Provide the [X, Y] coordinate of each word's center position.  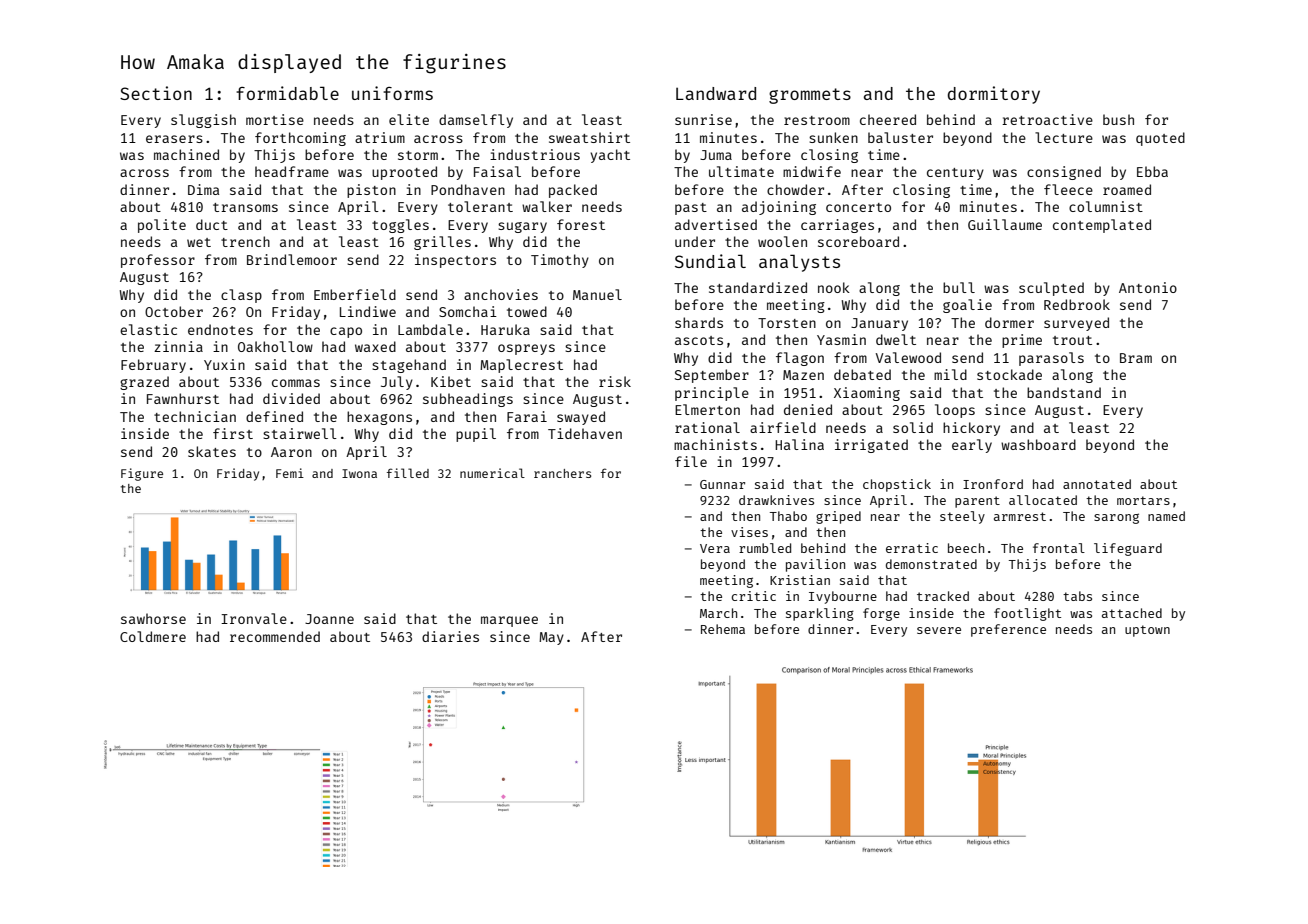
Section [156, 93]
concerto [858, 207]
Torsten [787, 323]
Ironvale [254, 618]
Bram [1136, 358]
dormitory [994, 95]
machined [186, 154]
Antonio [1148, 287]
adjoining [779, 208]
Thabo [788, 516]
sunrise [703, 119]
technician [195, 416]
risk [615, 381]
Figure [142, 474]
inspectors [455, 261]
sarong [1116, 518]
